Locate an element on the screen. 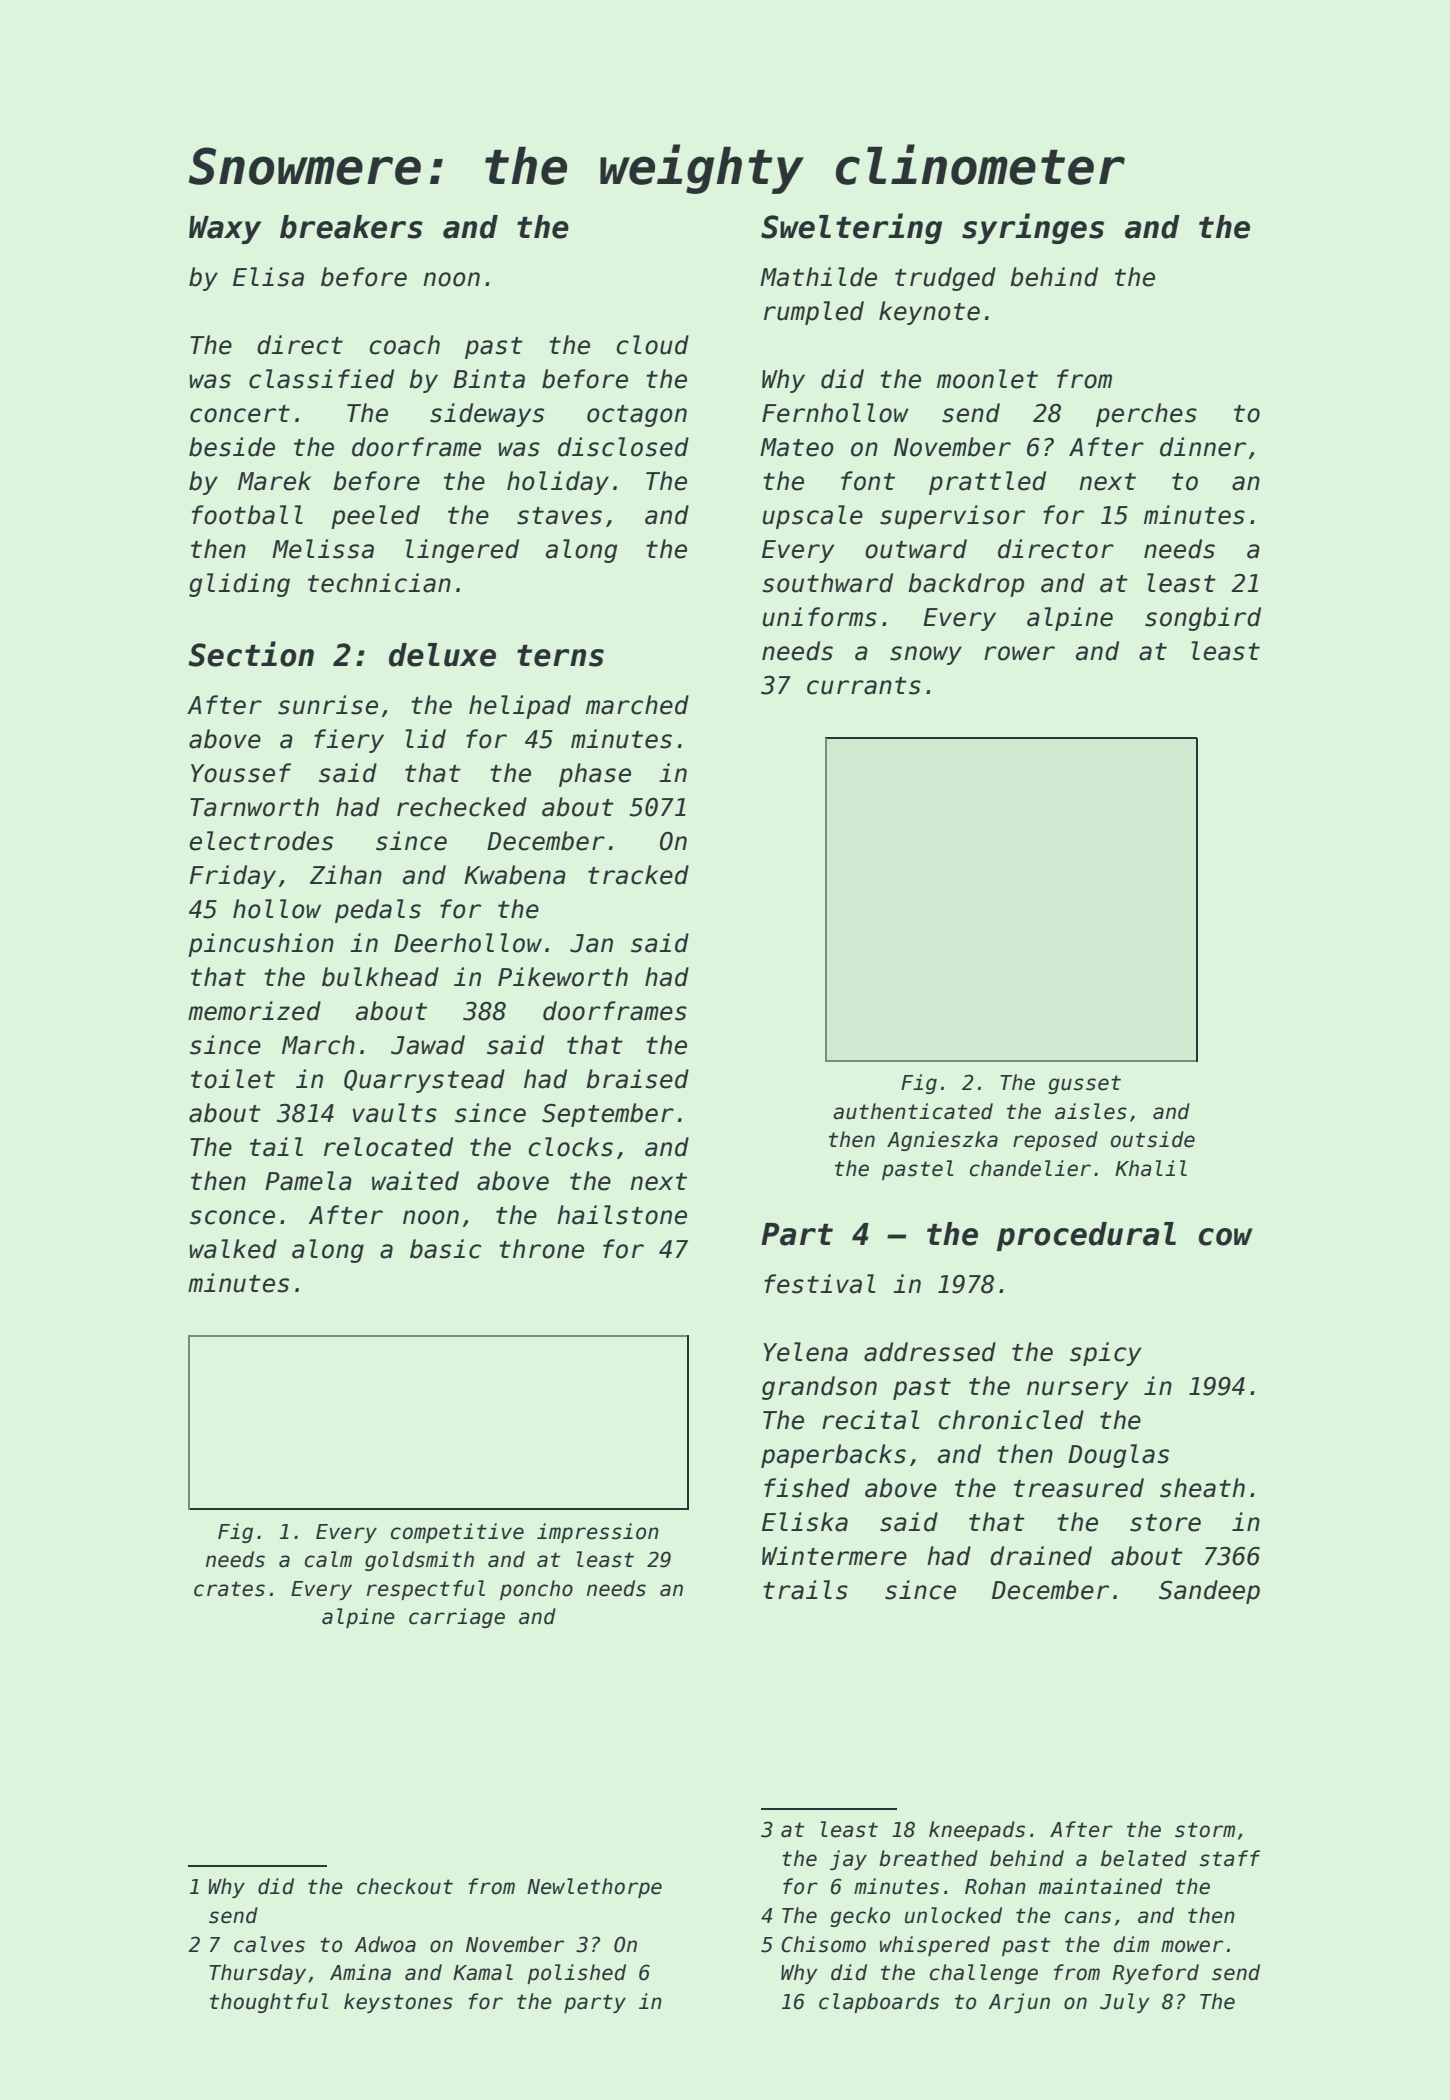  July is located at coordinates (1125, 2003).
